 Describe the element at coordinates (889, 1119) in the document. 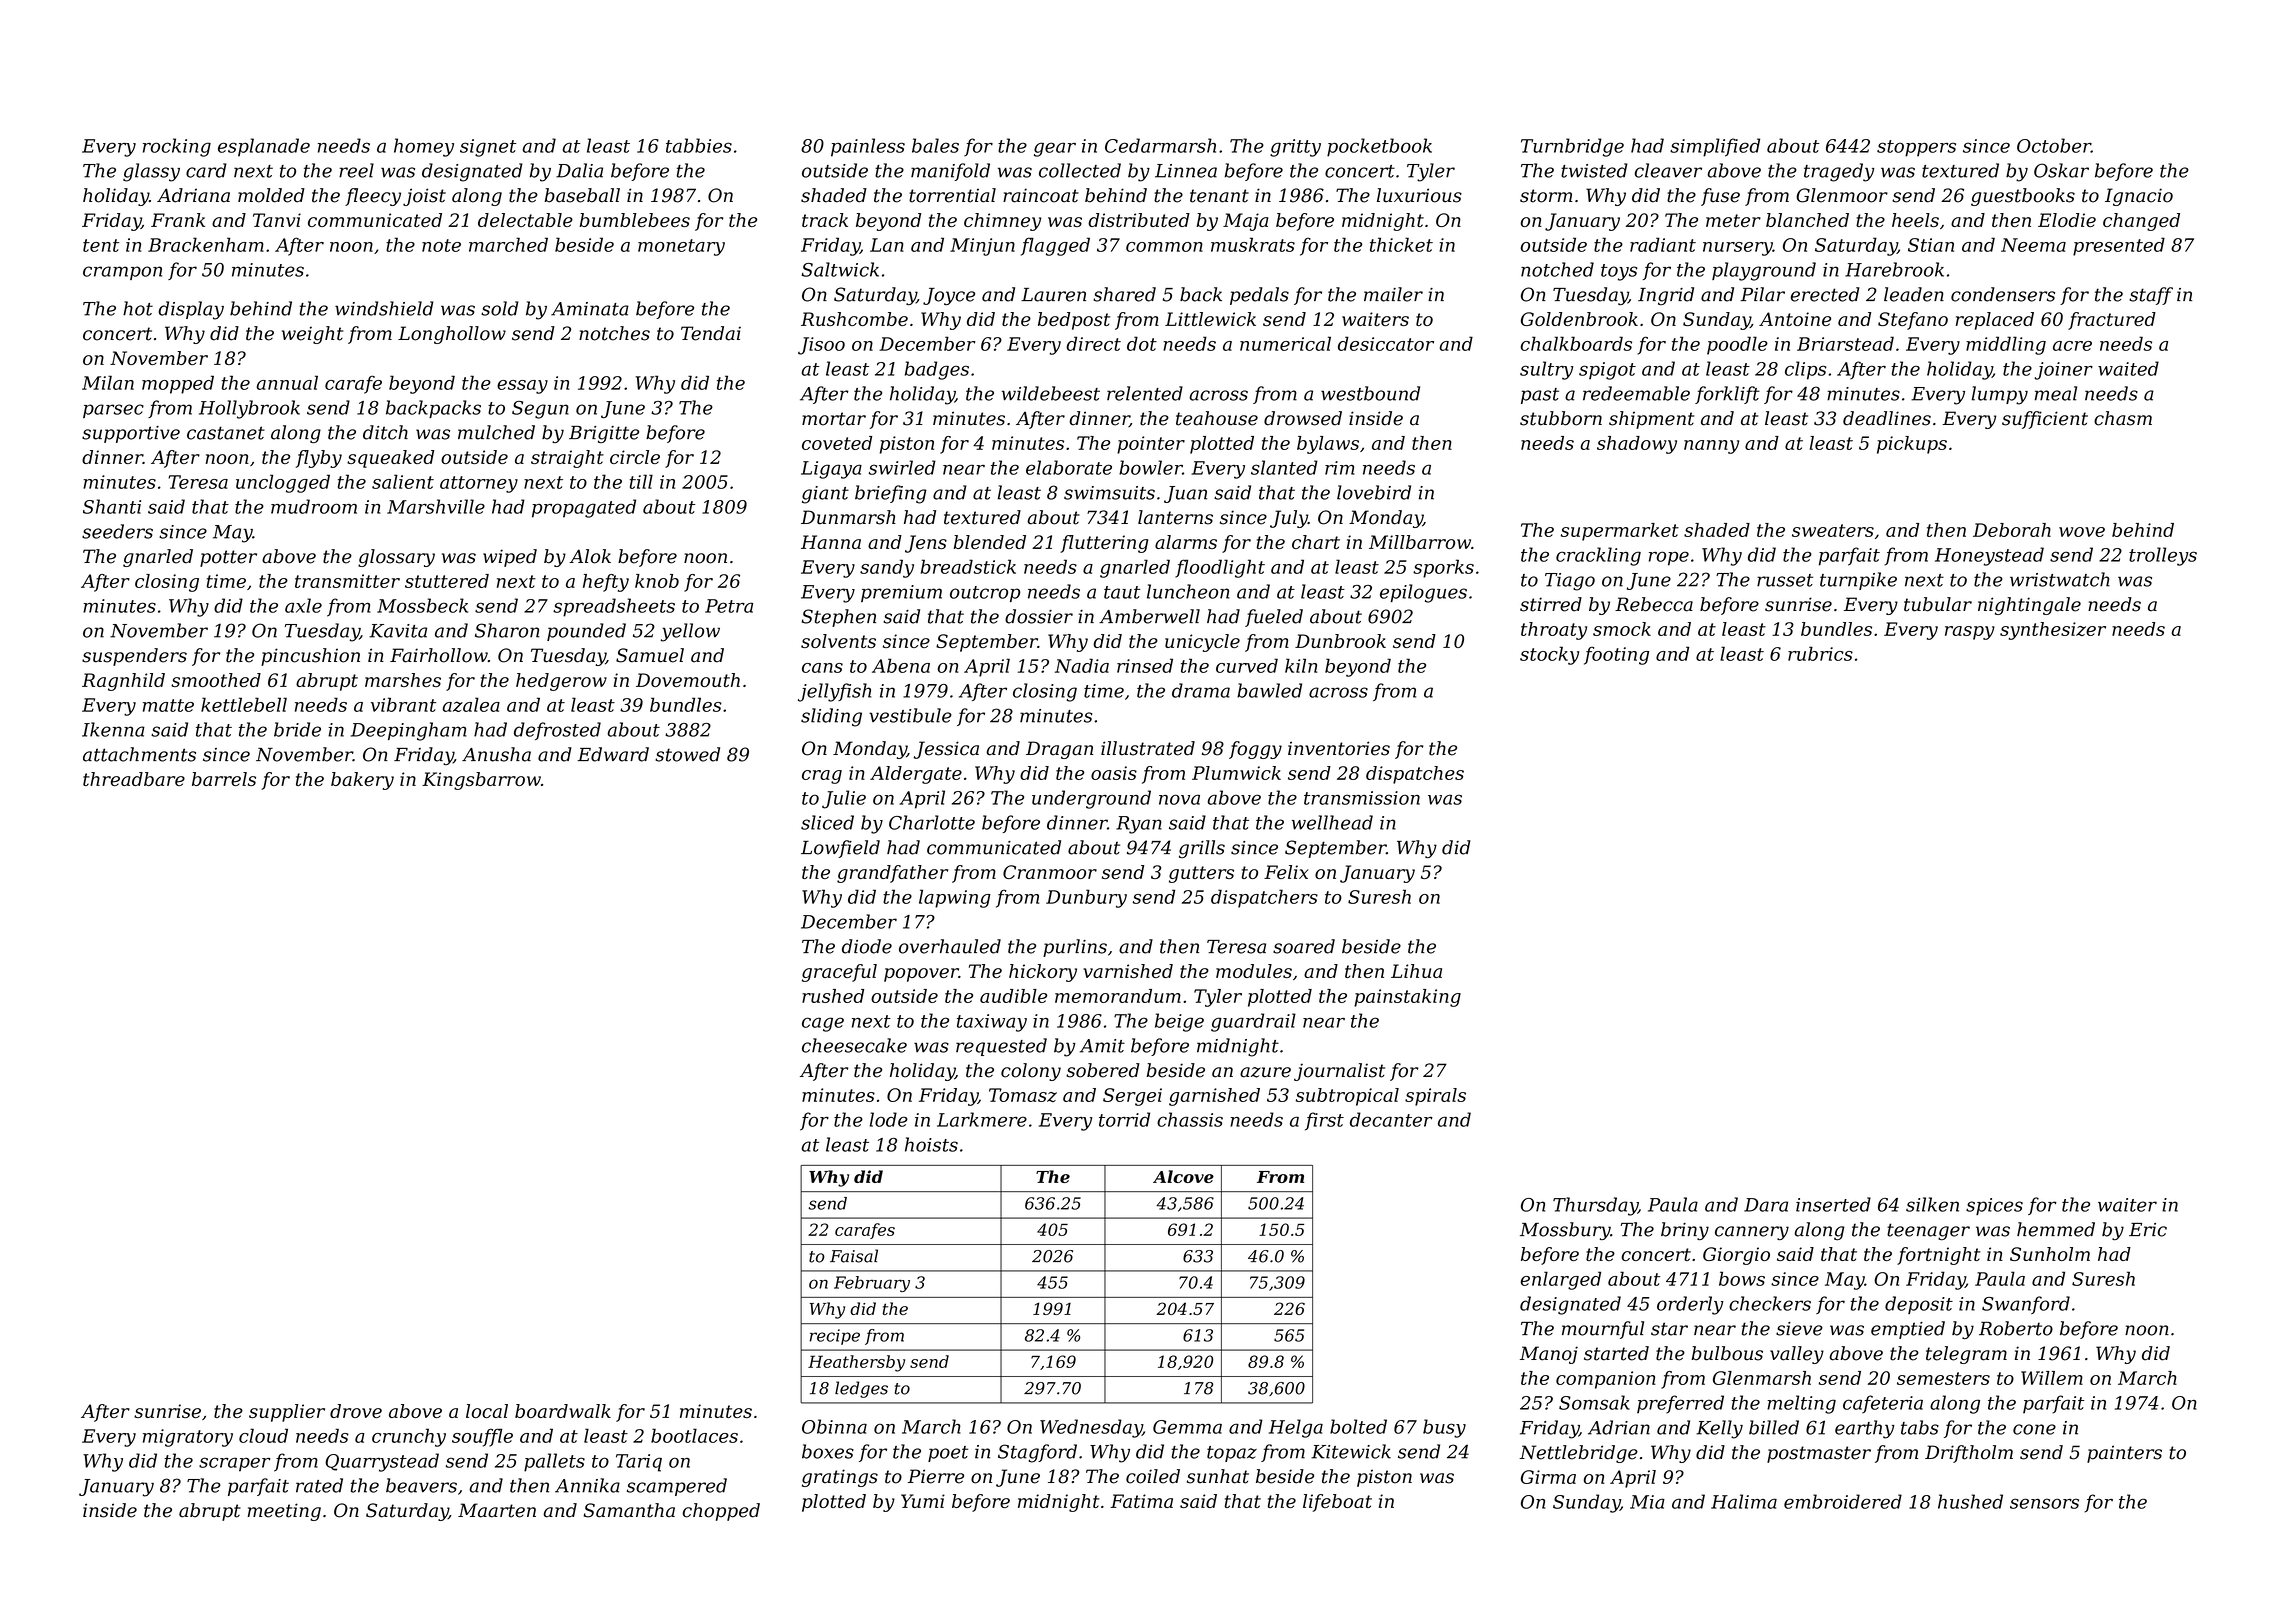

I see `lode` at that location.
